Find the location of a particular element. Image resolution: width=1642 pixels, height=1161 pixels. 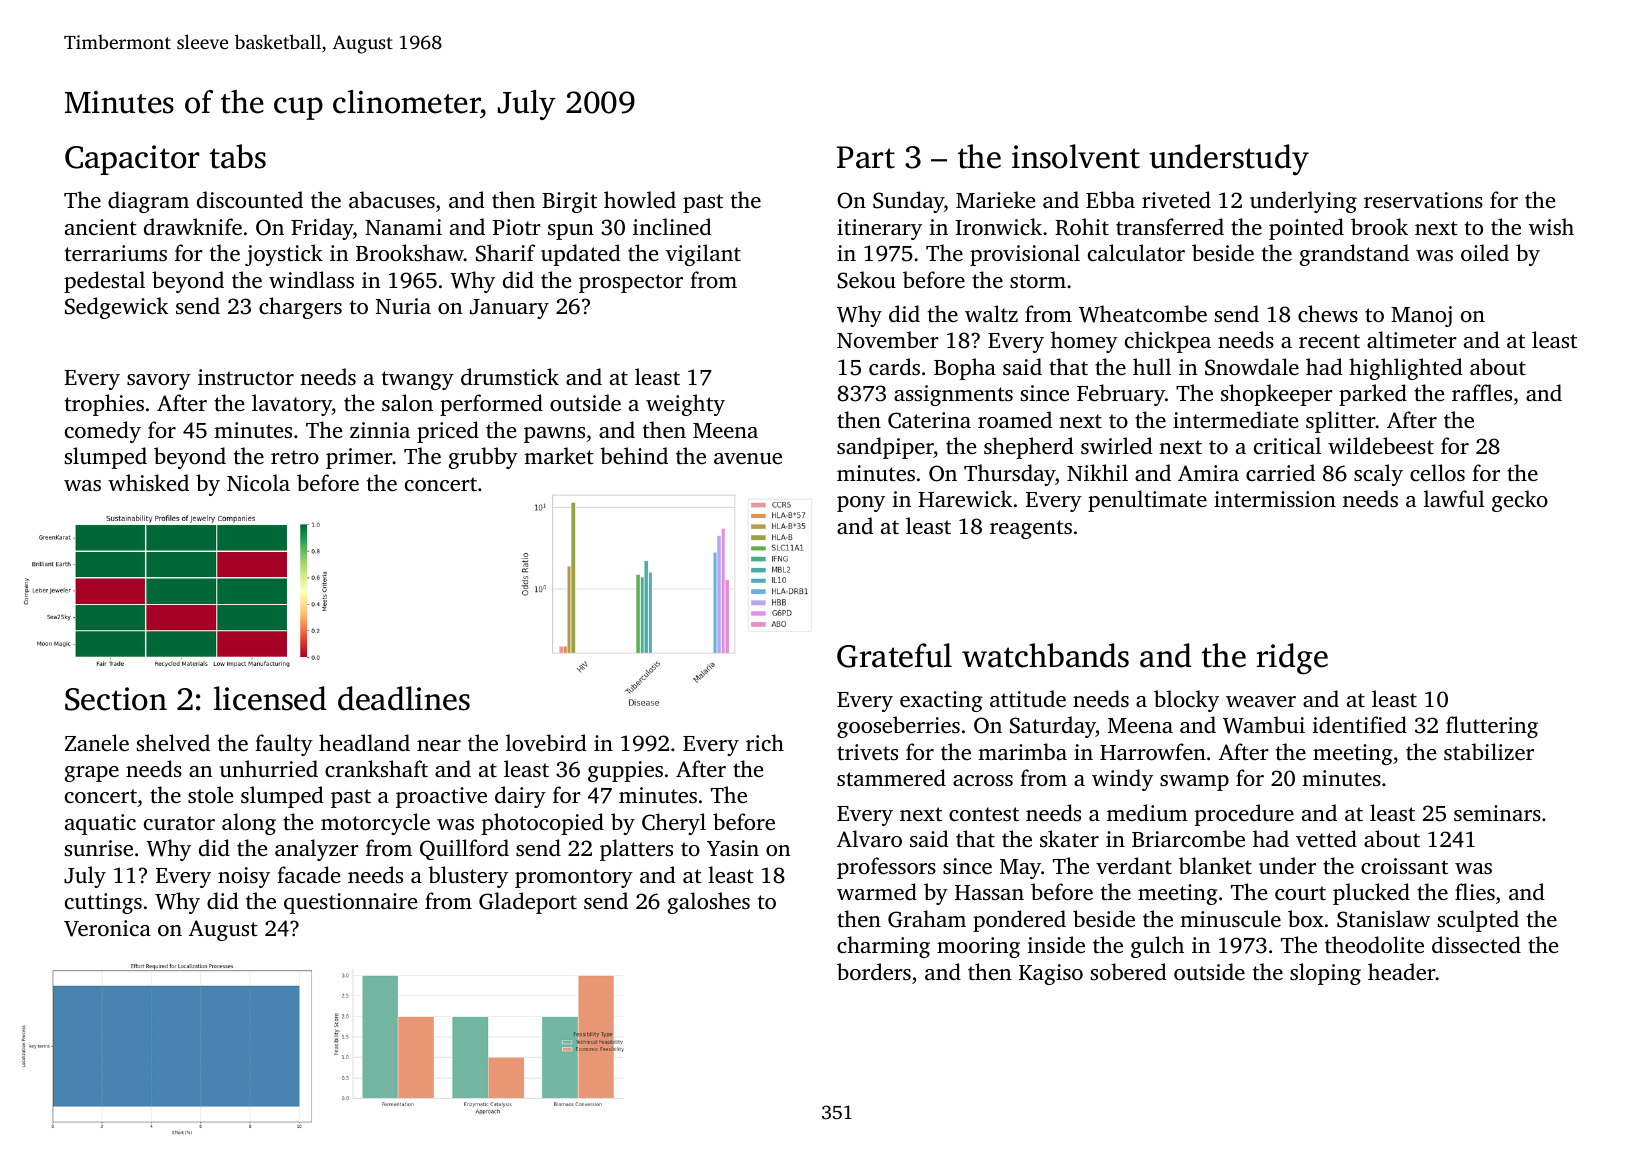

Nicola is located at coordinates (258, 482).
